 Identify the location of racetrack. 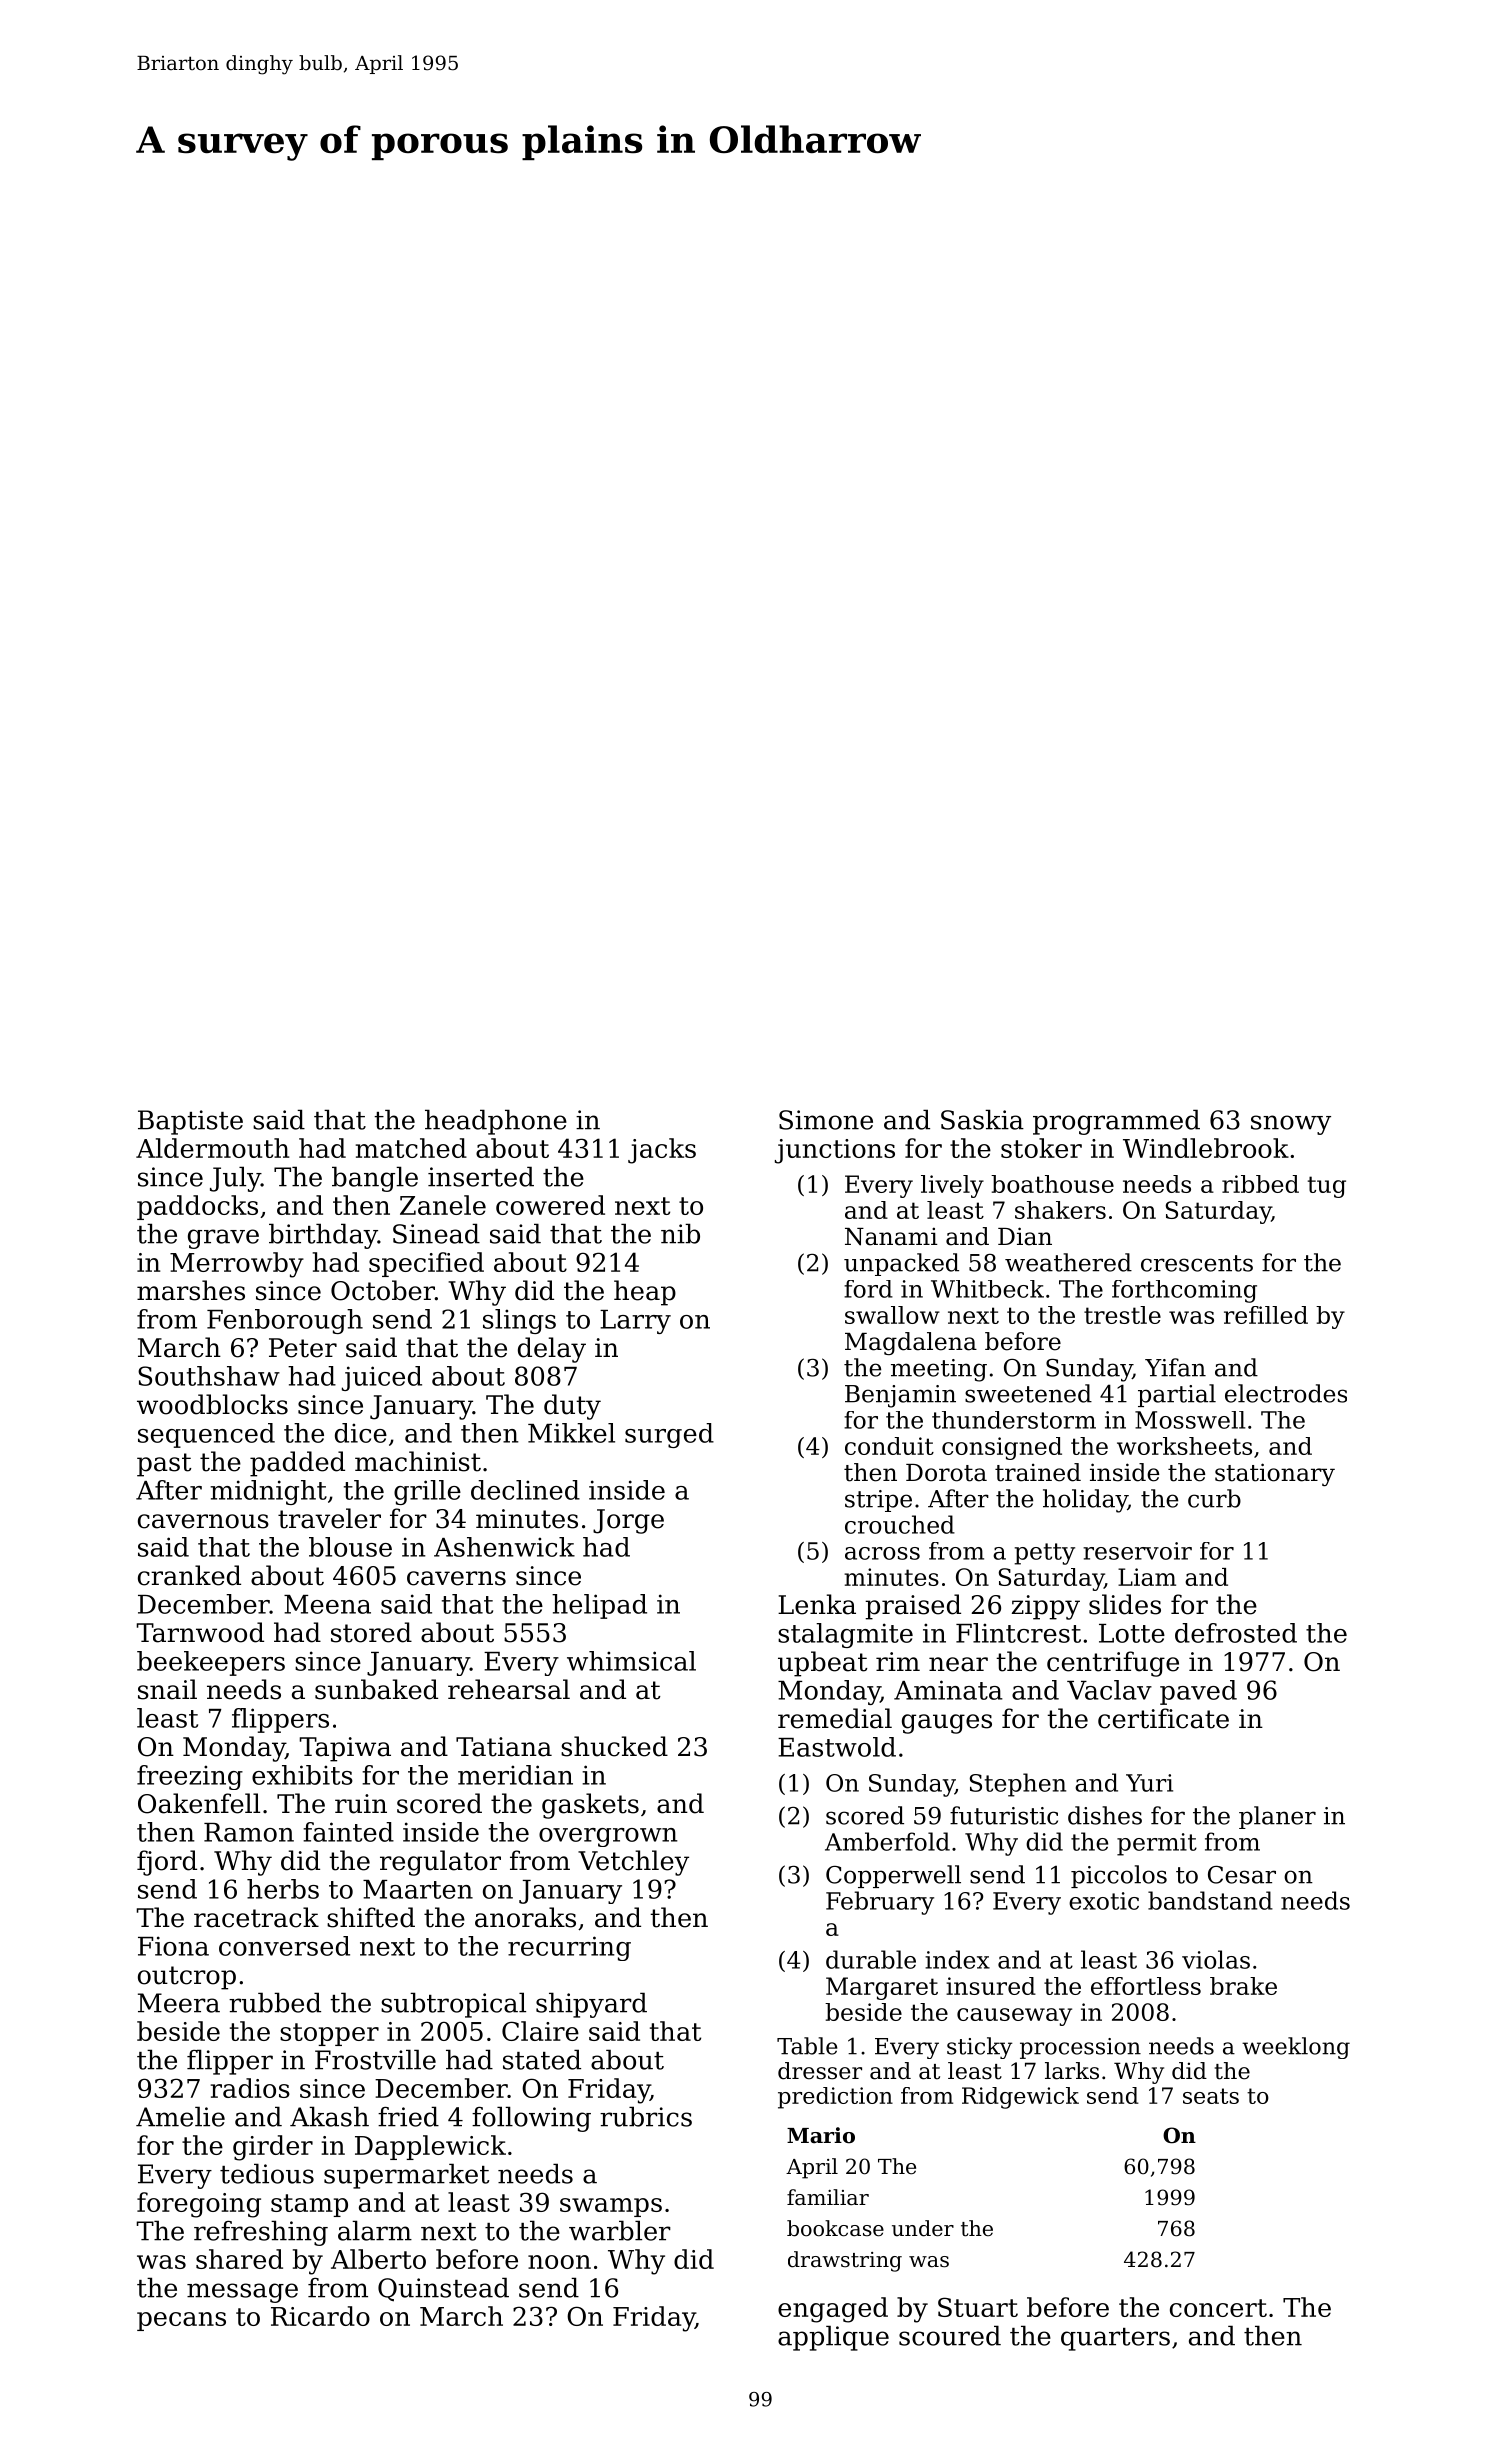
(256, 1917).
